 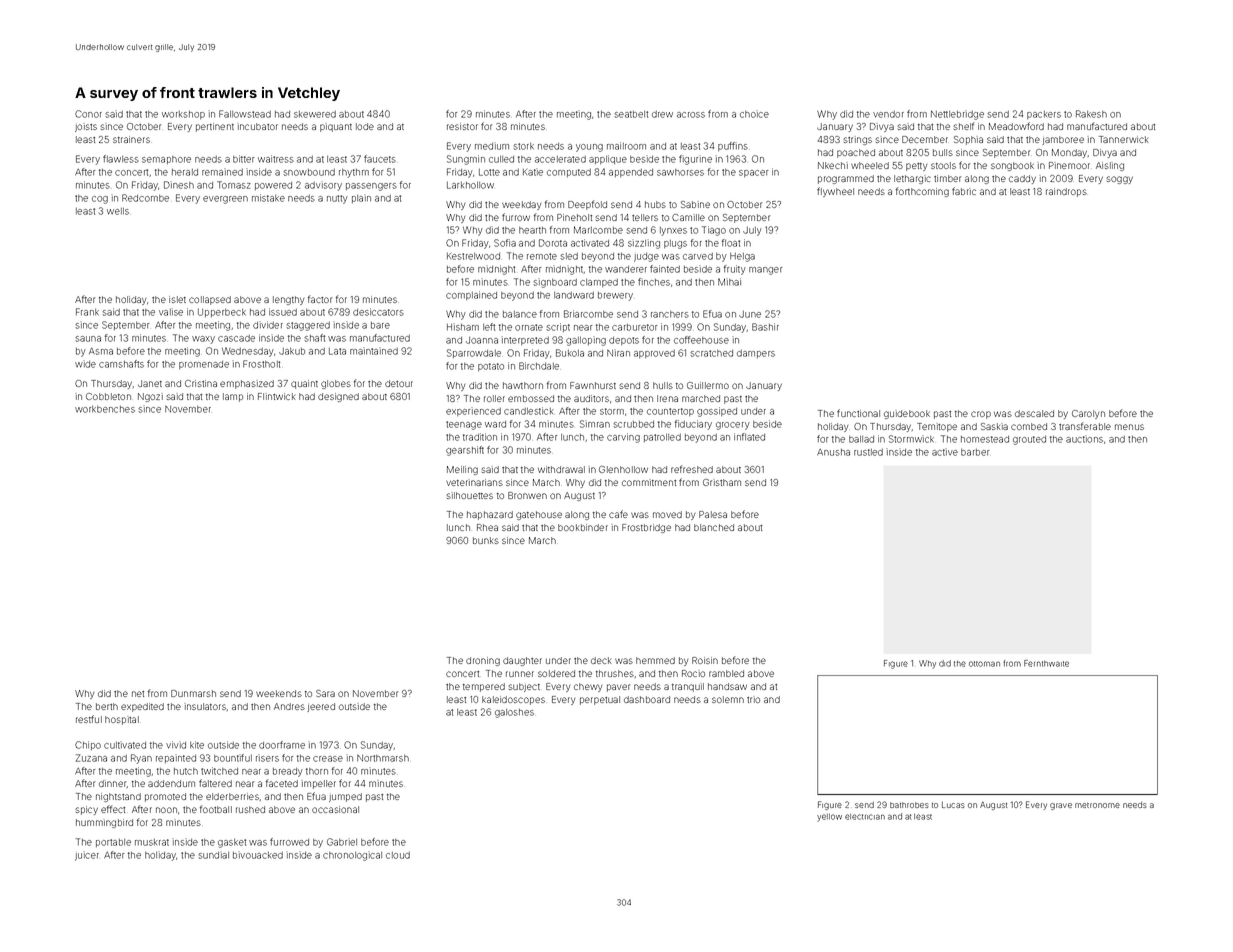 What do you see at coordinates (705, 660) in the page?
I see `Roisin` at bounding box center [705, 660].
